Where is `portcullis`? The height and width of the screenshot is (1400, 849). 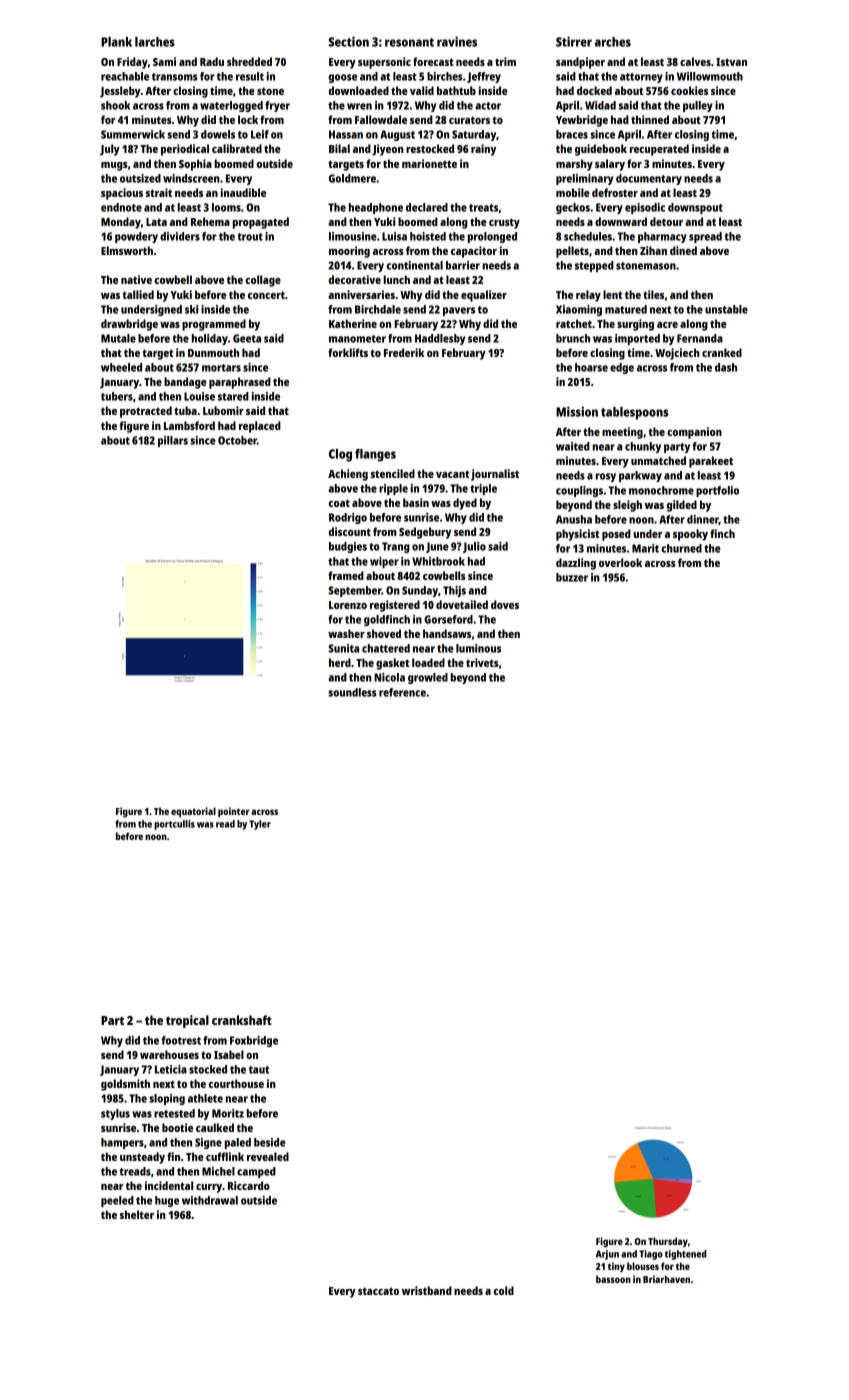 portcullis is located at coordinates (174, 825).
